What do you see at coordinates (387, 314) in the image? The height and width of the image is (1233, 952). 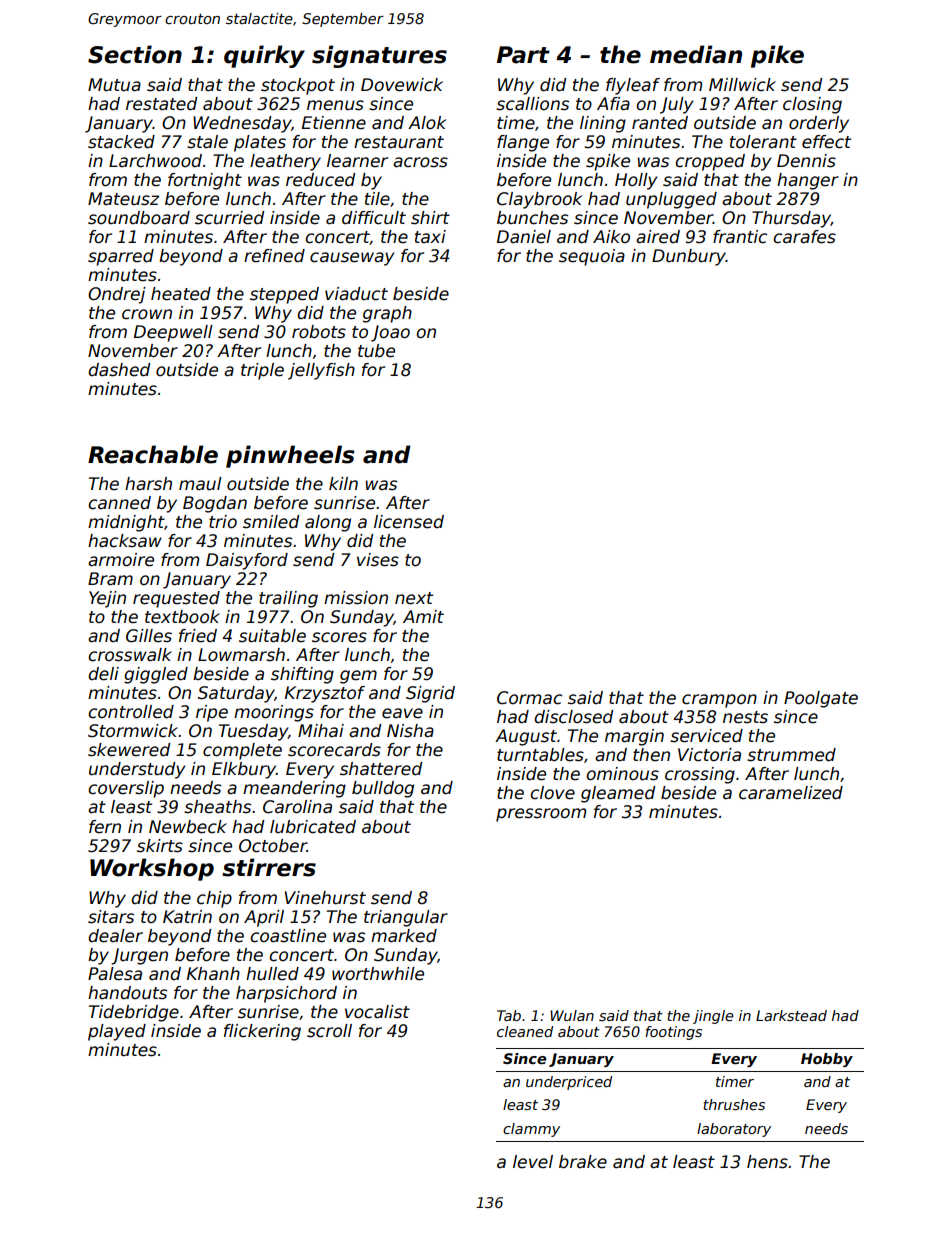 I see `graph` at bounding box center [387, 314].
